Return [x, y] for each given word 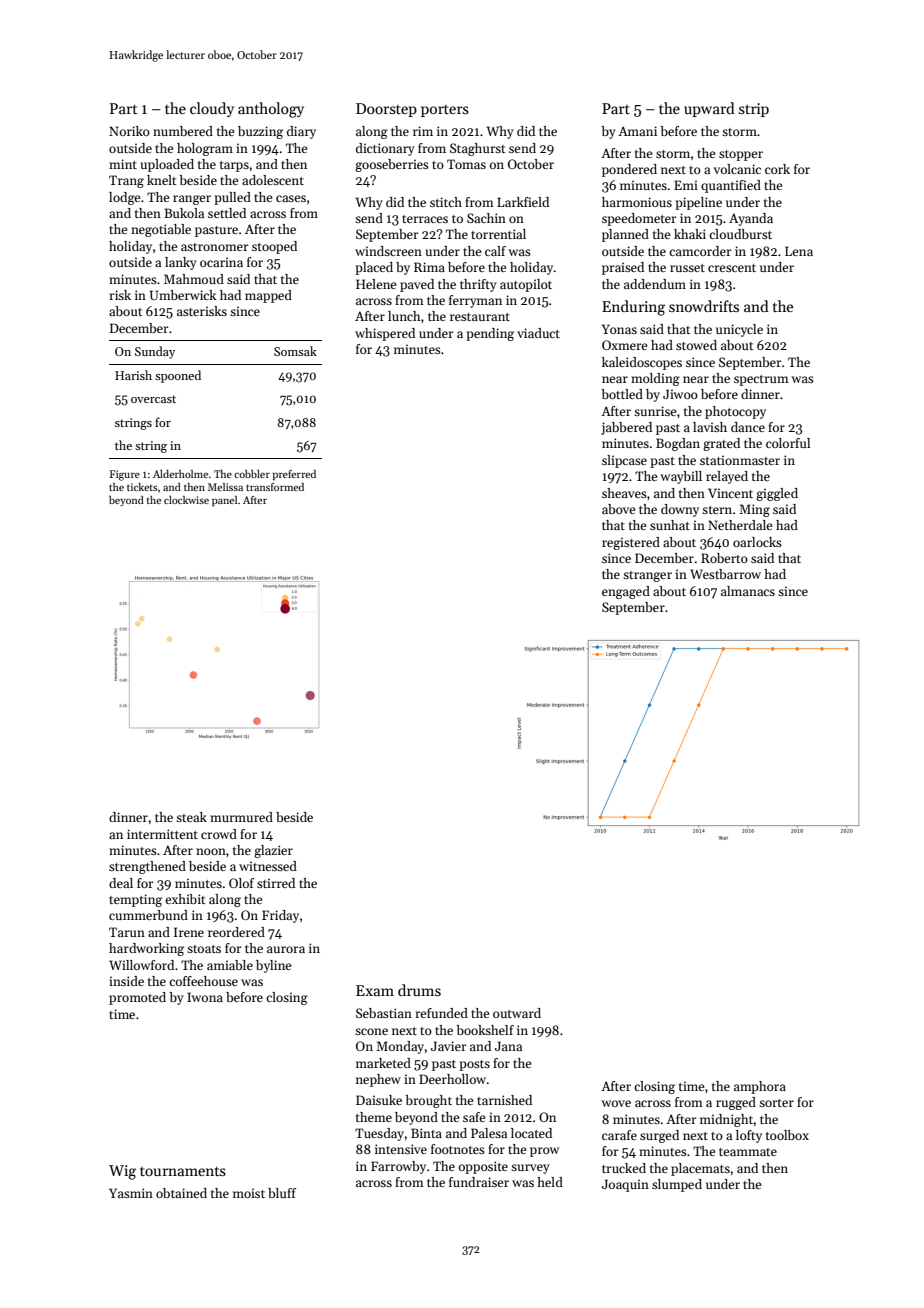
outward [517, 1013]
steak [191, 817]
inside [126, 981]
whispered [385, 334]
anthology [271, 110]
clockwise [186, 500]
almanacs [748, 591]
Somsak [295, 351]
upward [709, 109]
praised [623, 268]
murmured [241, 817]
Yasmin [131, 1193]
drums [419, 990]
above [618, 509]
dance [748, 427]
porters [445, 111]
